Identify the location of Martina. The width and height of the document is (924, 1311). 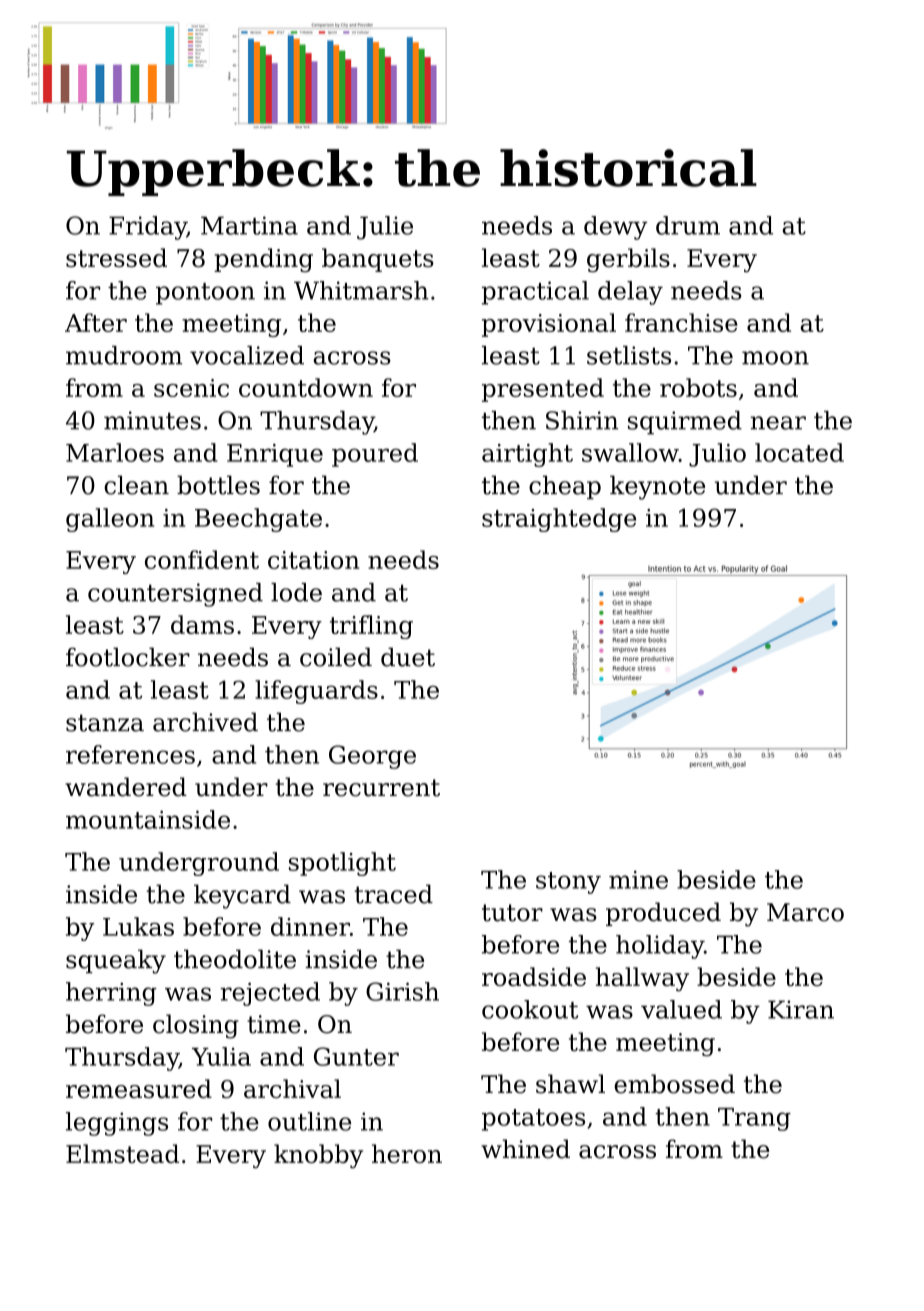
(249, 225).
